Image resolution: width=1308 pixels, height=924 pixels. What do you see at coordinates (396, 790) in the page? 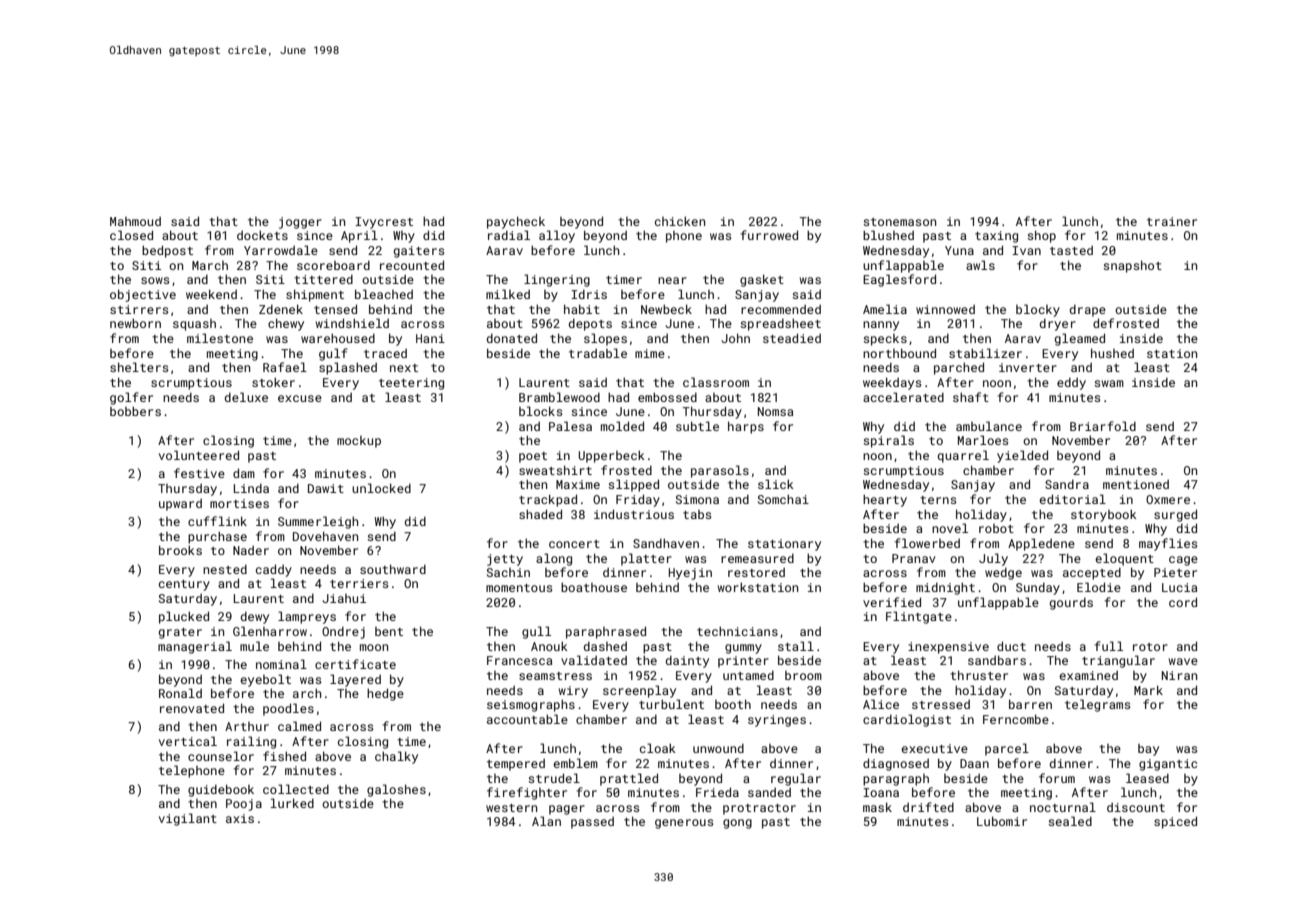
I see `galoshes` at bounding box center [396, 790].
